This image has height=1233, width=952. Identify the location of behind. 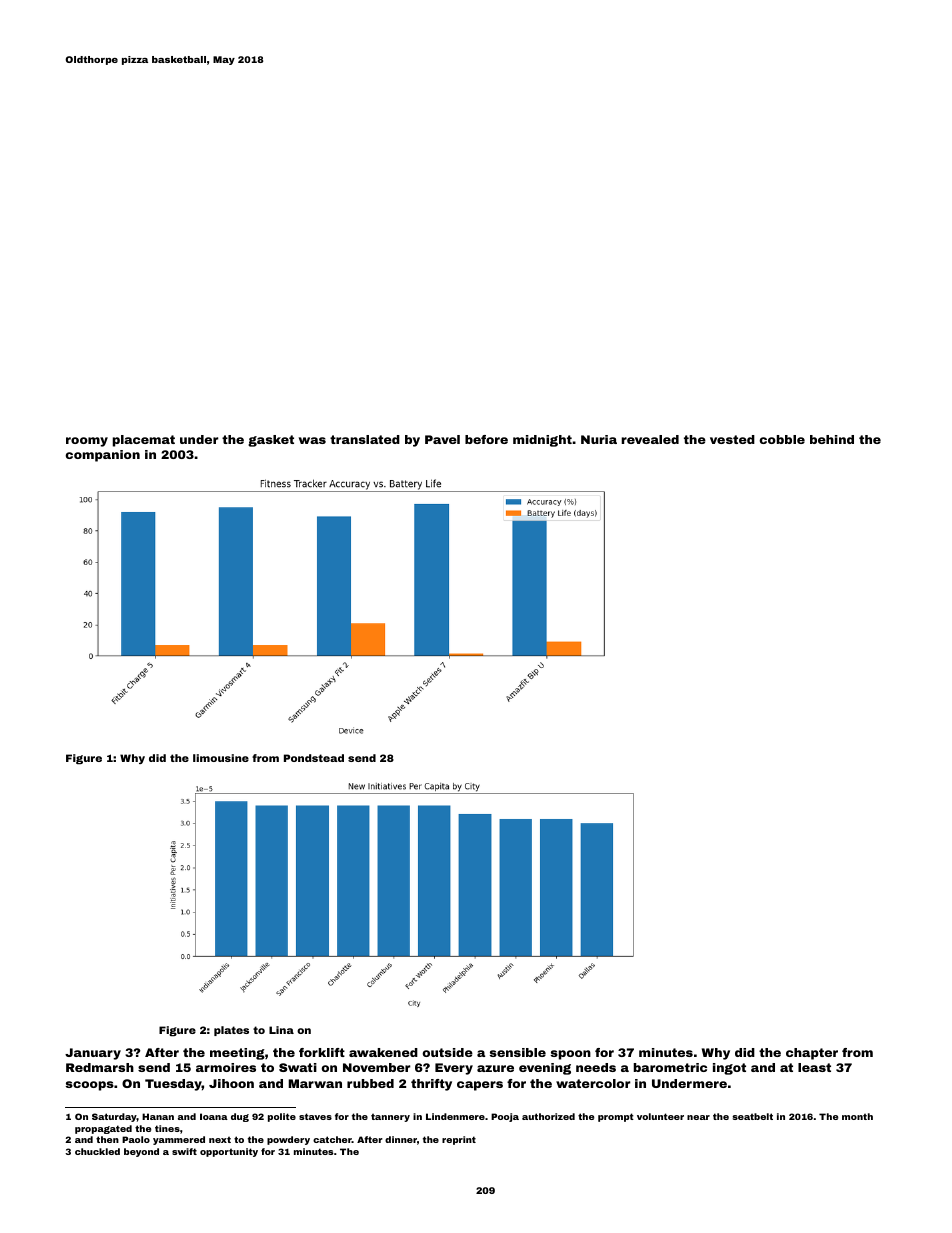
(832, 439).
